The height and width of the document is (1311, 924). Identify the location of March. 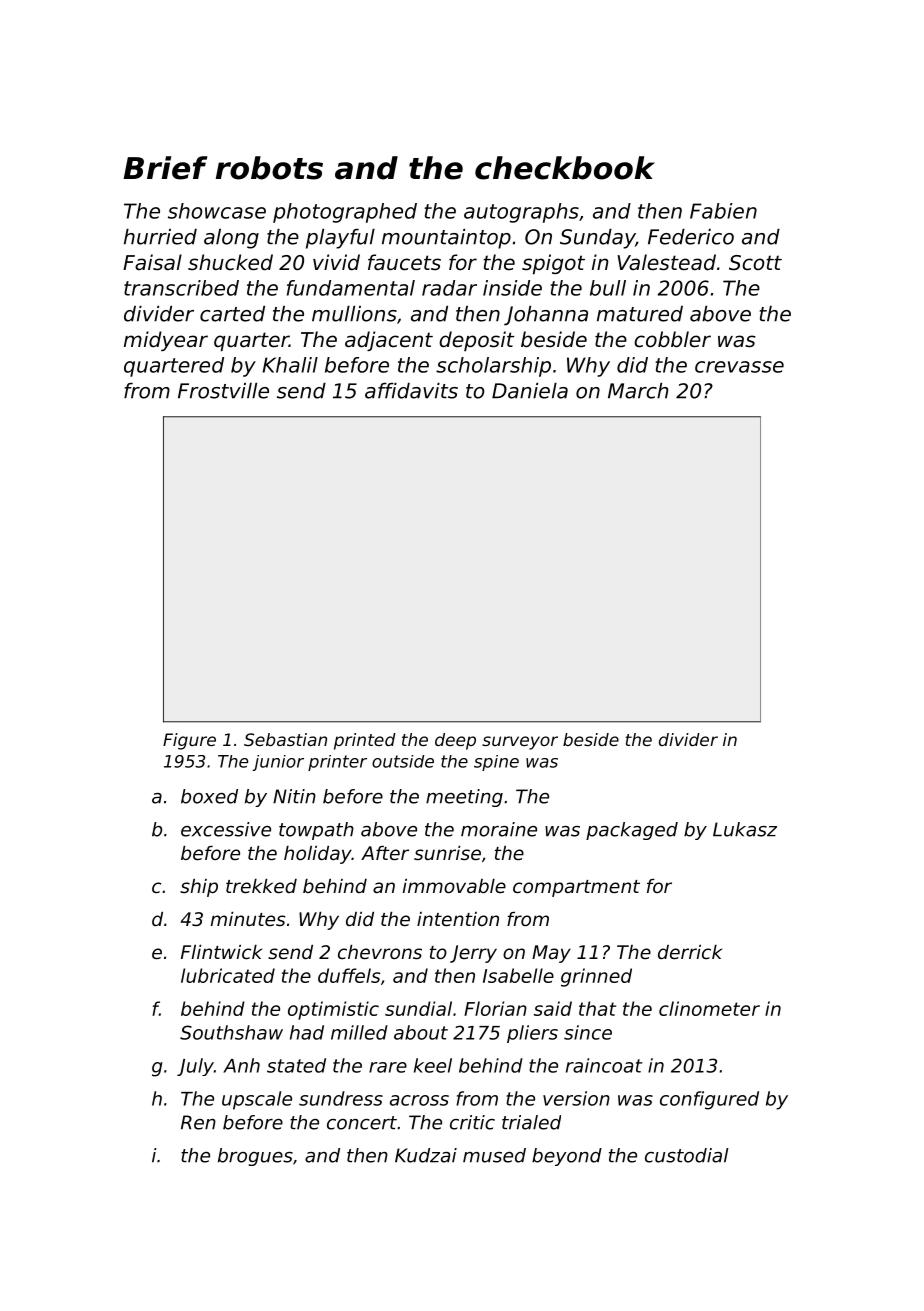
(638, 391).
